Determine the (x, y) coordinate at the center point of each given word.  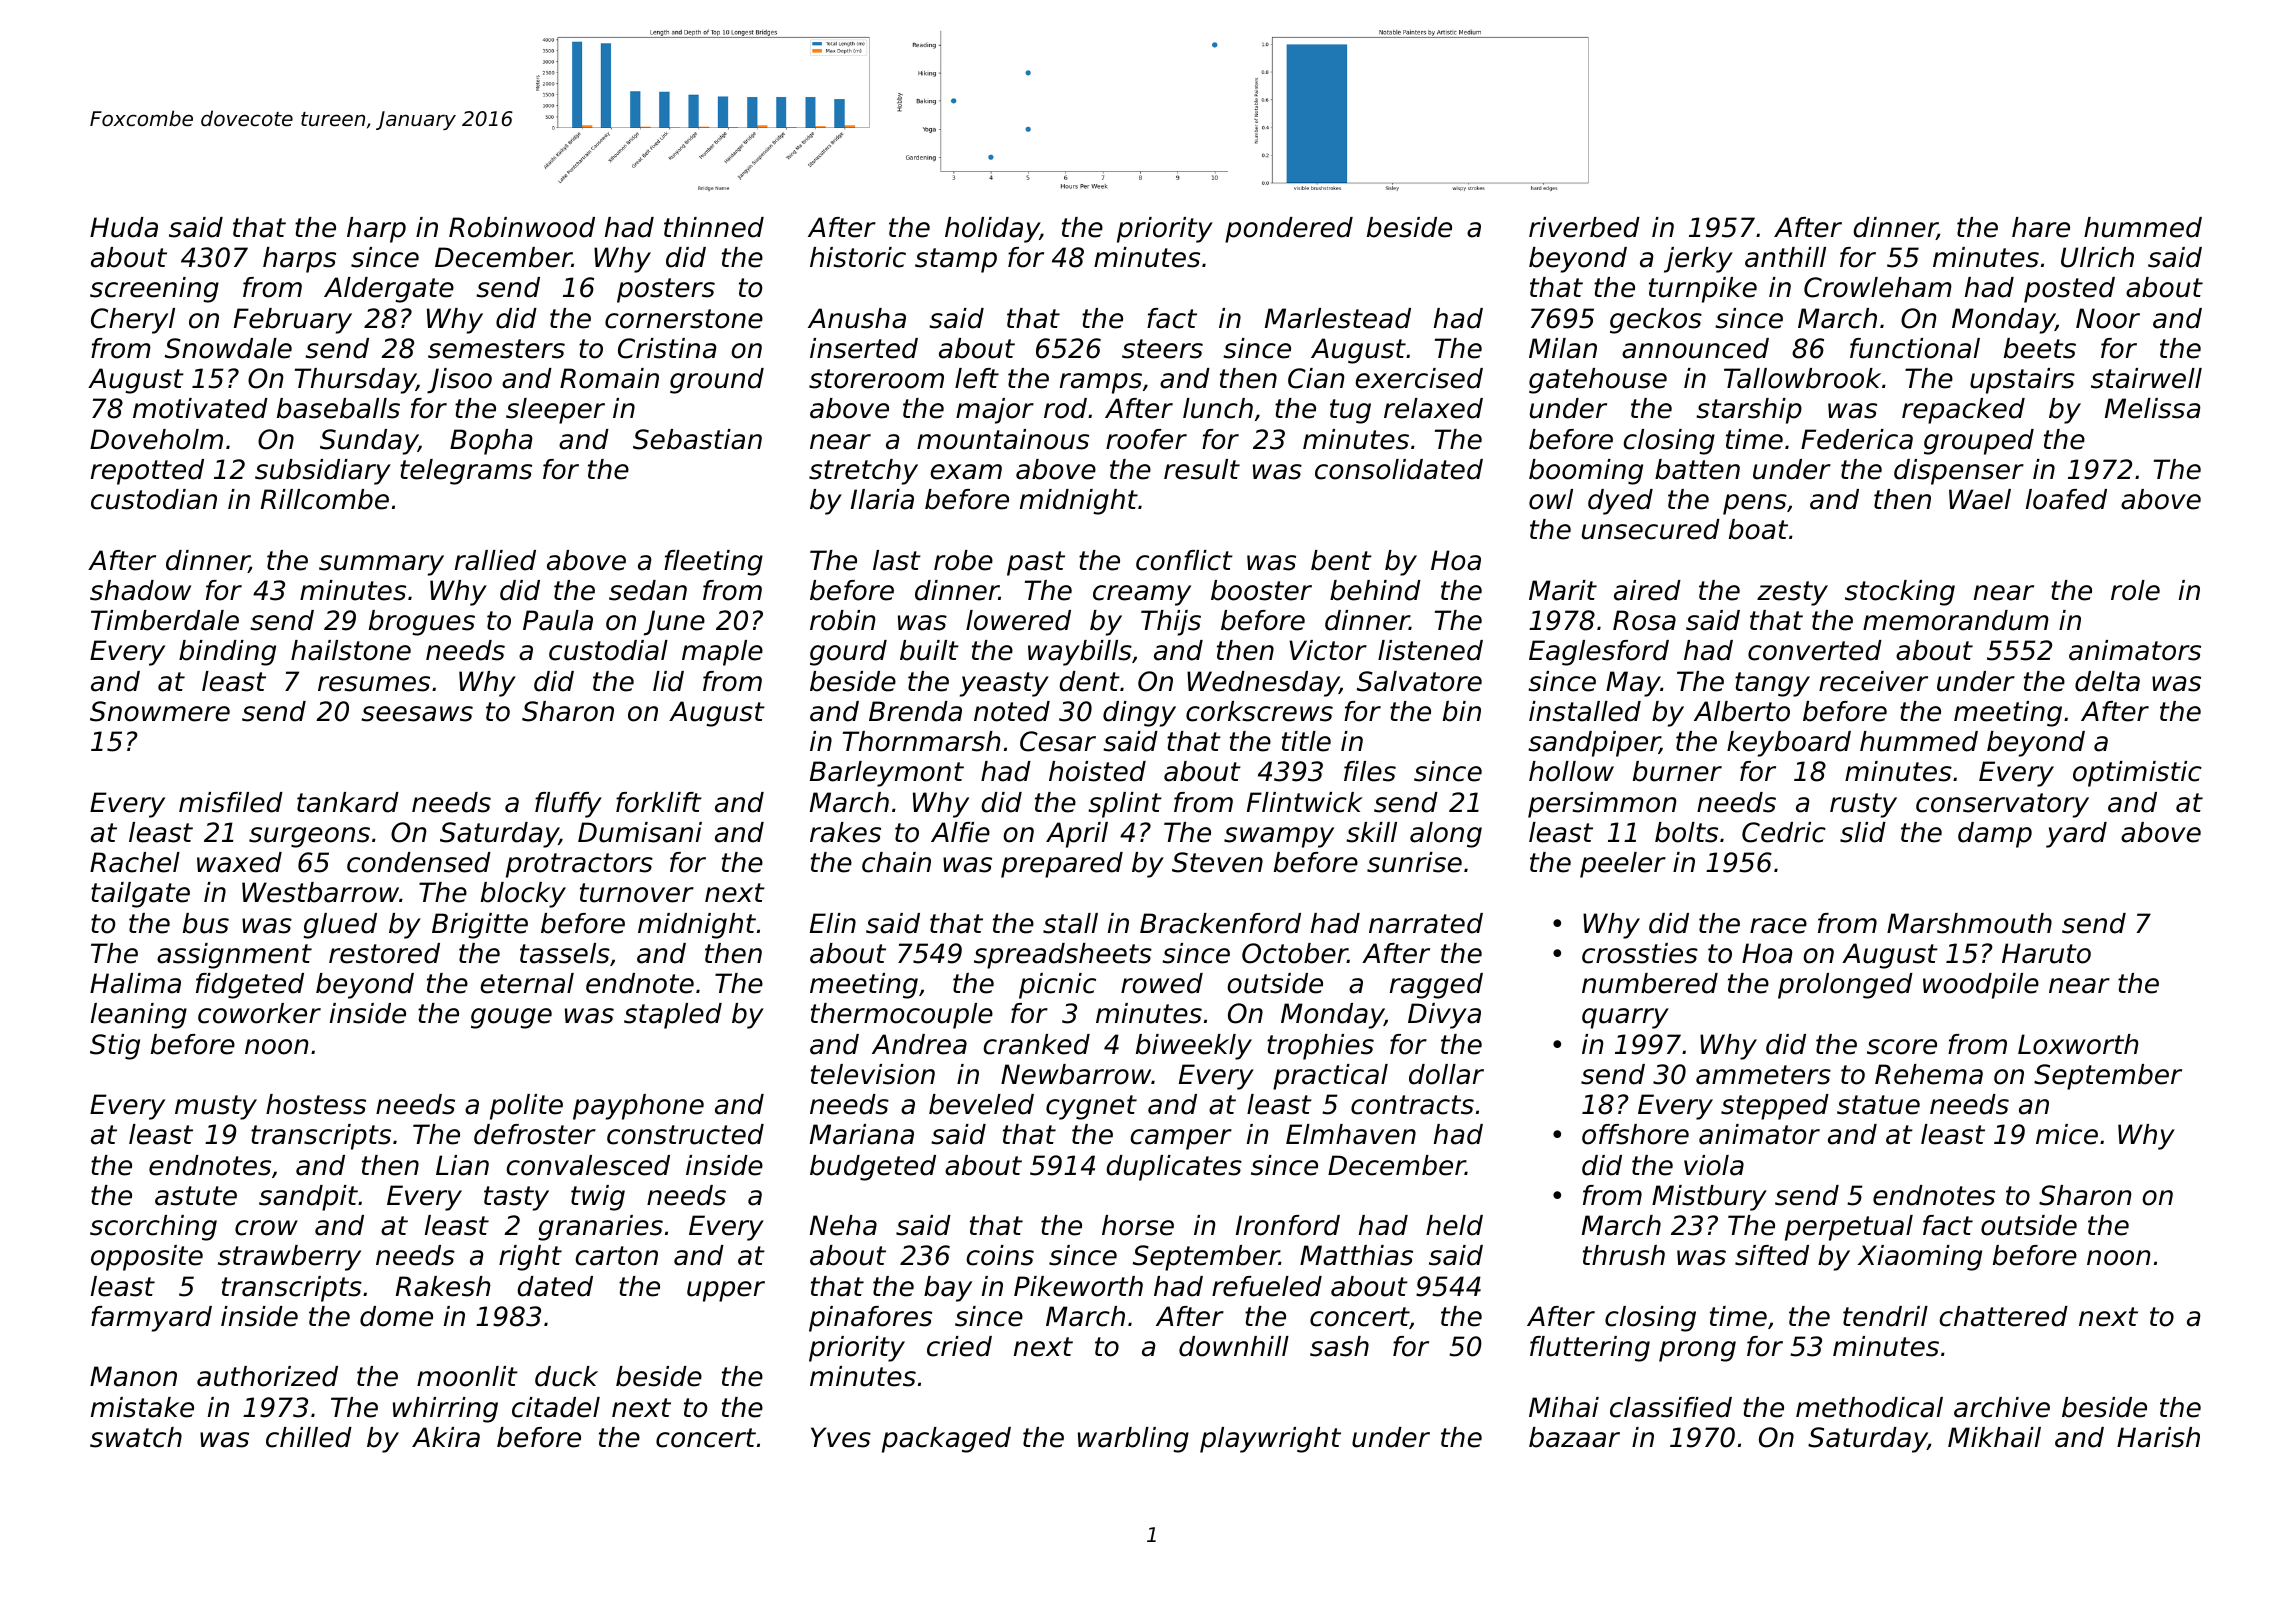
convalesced (588, 1165)
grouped (1979, 442)
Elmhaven (1351, 1134)
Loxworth (2078, 1044)
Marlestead (1338, 318)
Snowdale (228, 348)
